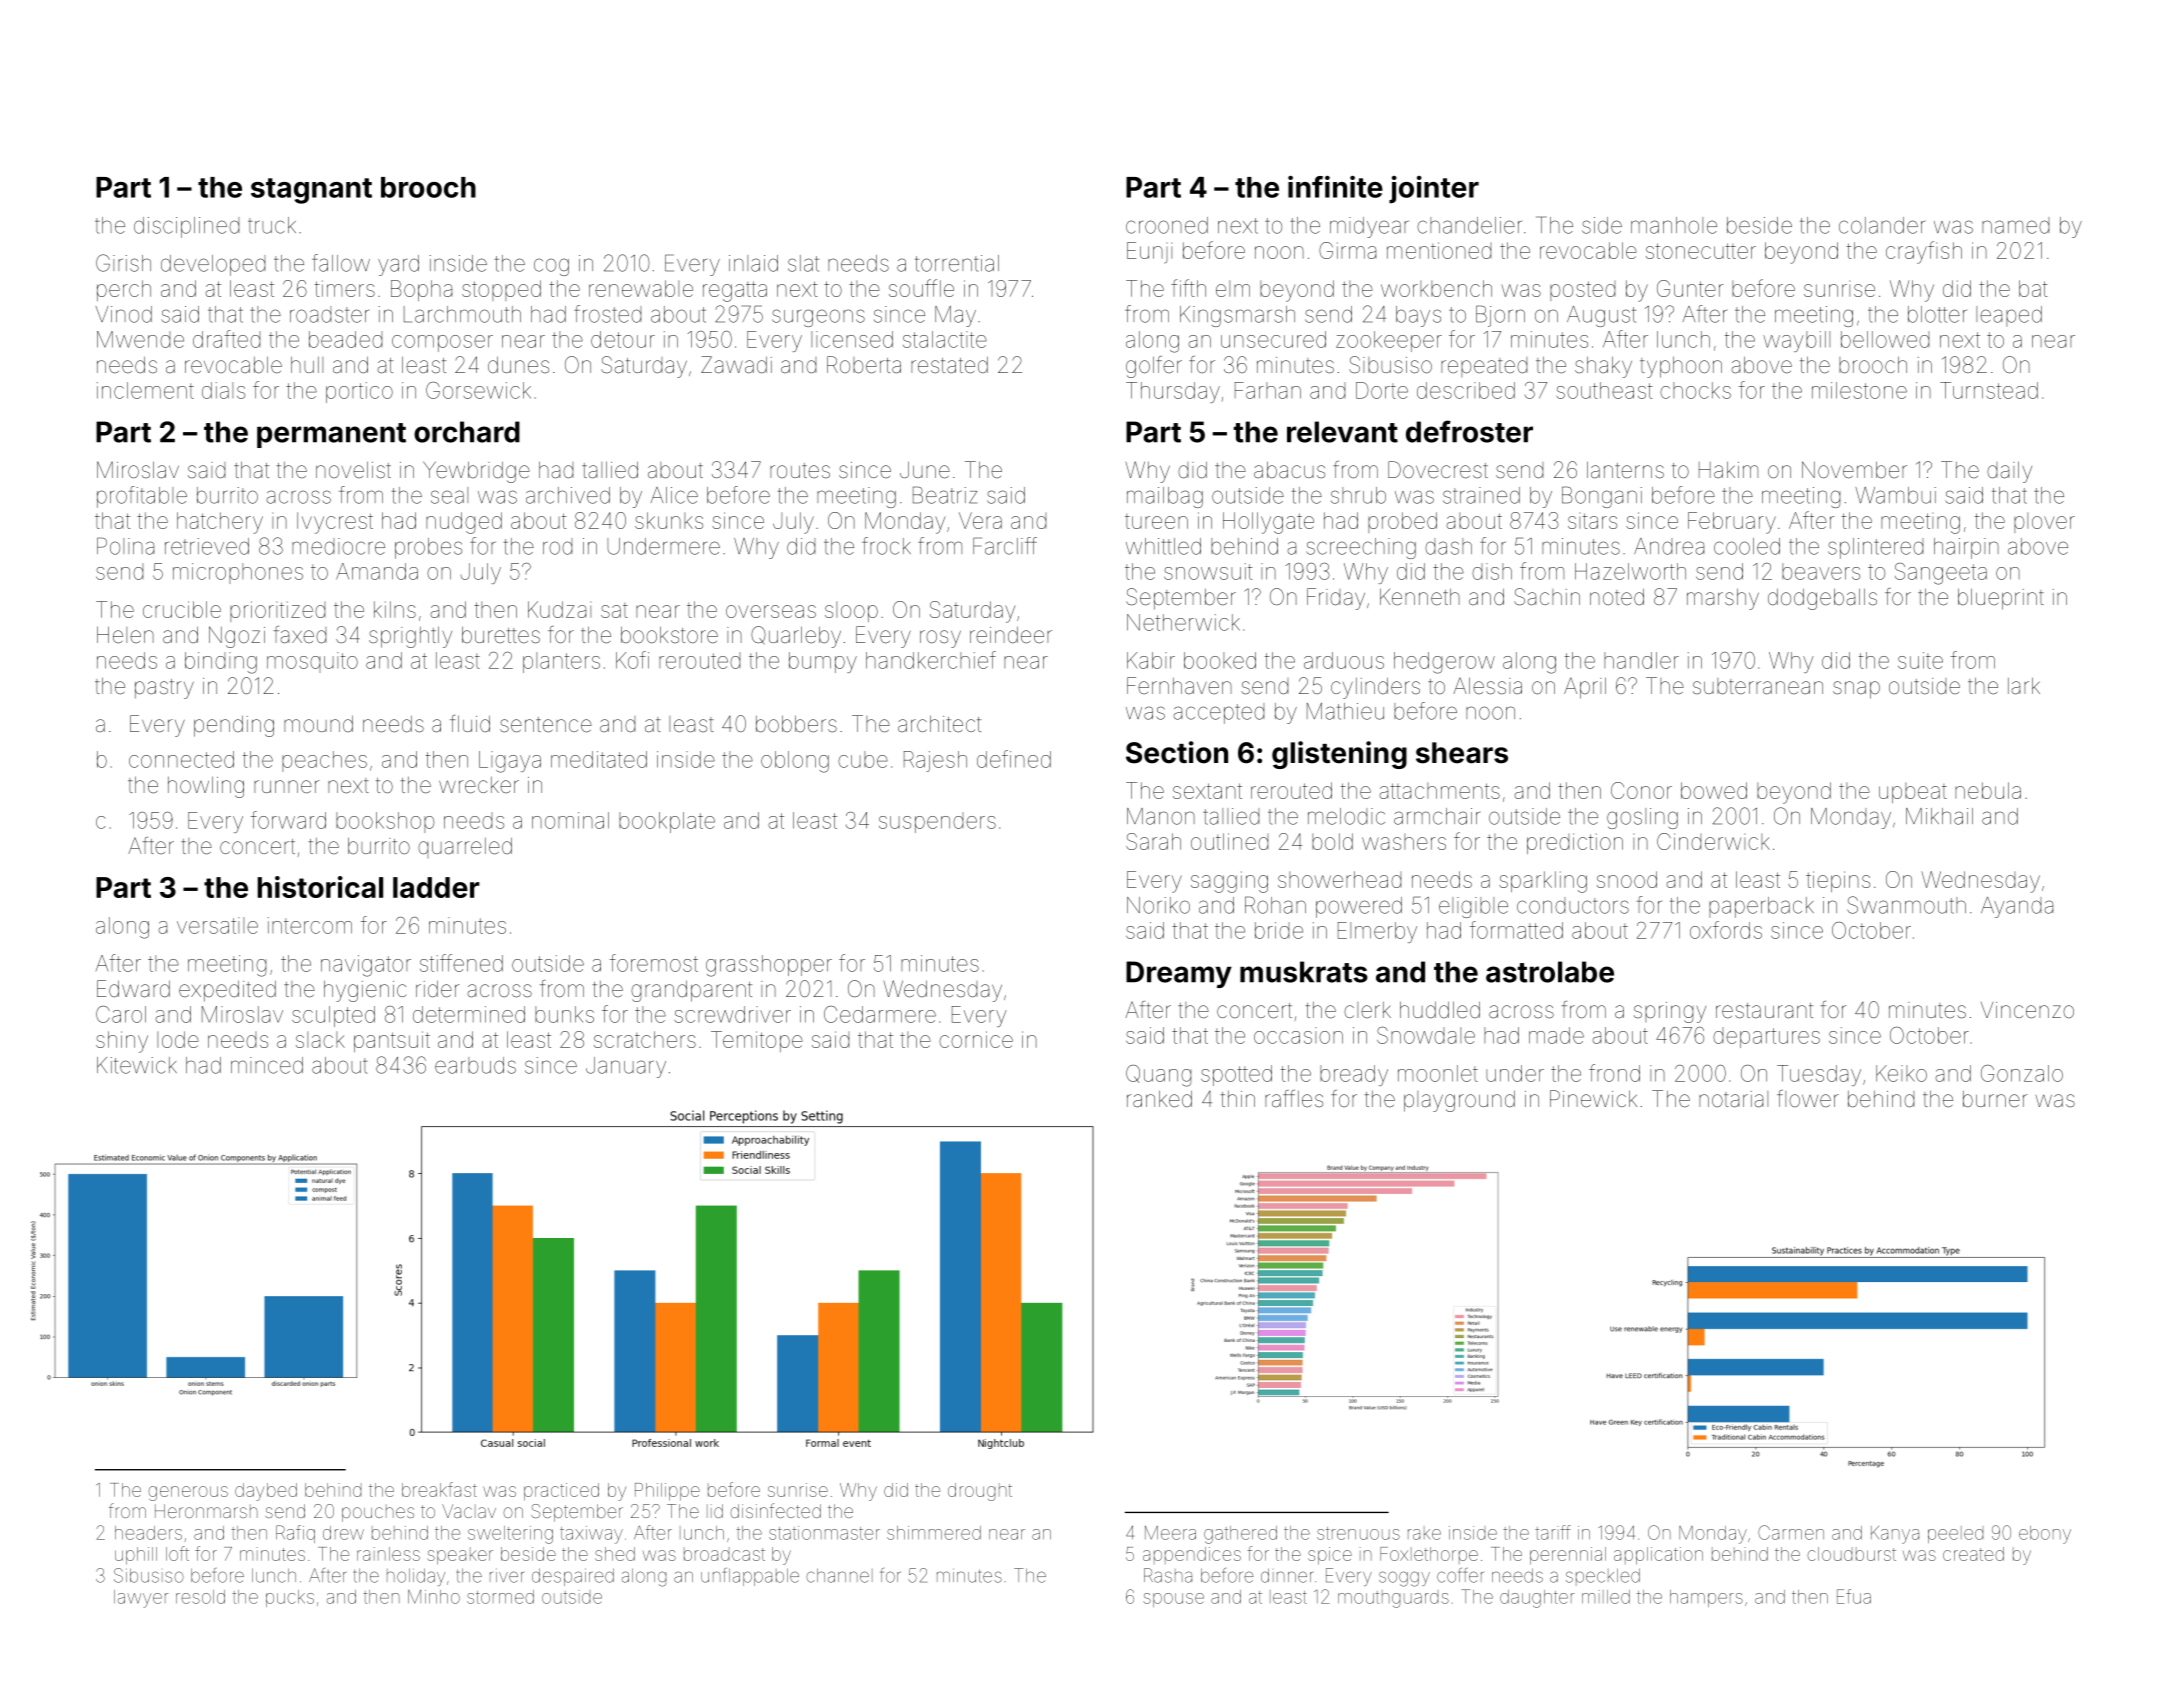 Image resolution: width=2178 pixels, height=1683 pixels. What do you see at coordinates (1011, 635) in the image?
I see `reindeer` at bounding box center [1011, 635].
